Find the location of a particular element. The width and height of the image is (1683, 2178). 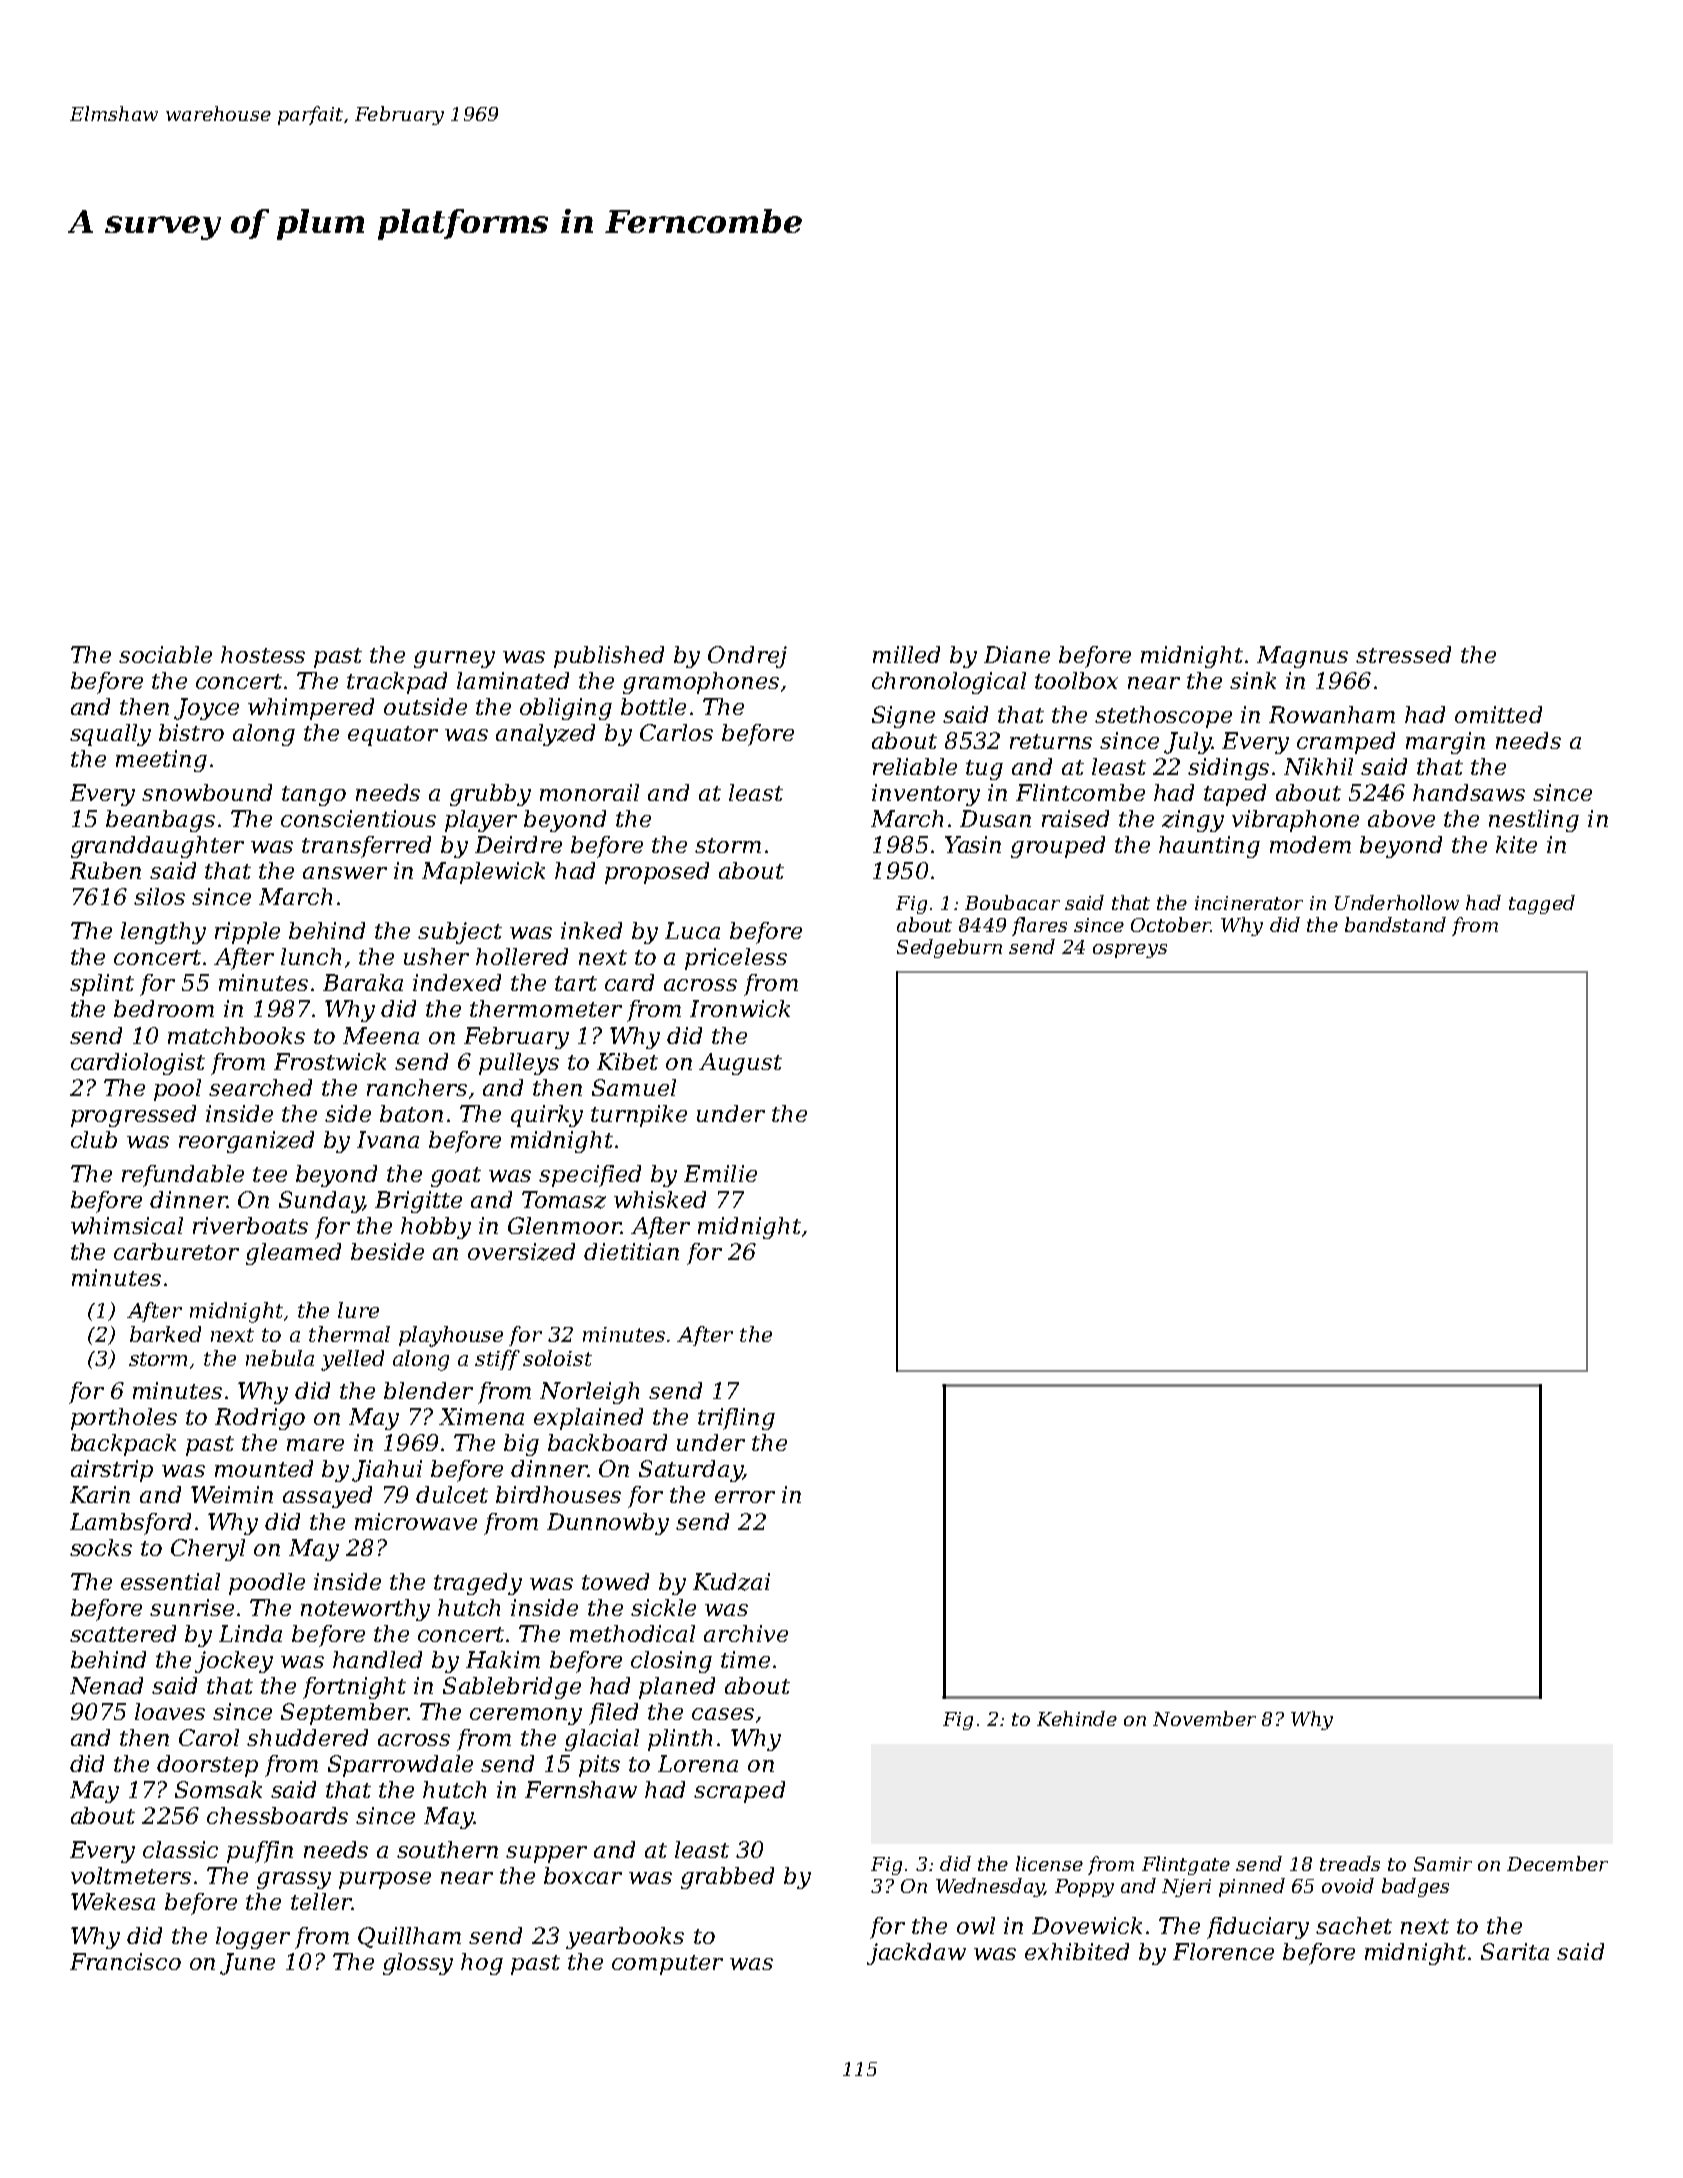

November is located at coordinates (1204, 1718).
